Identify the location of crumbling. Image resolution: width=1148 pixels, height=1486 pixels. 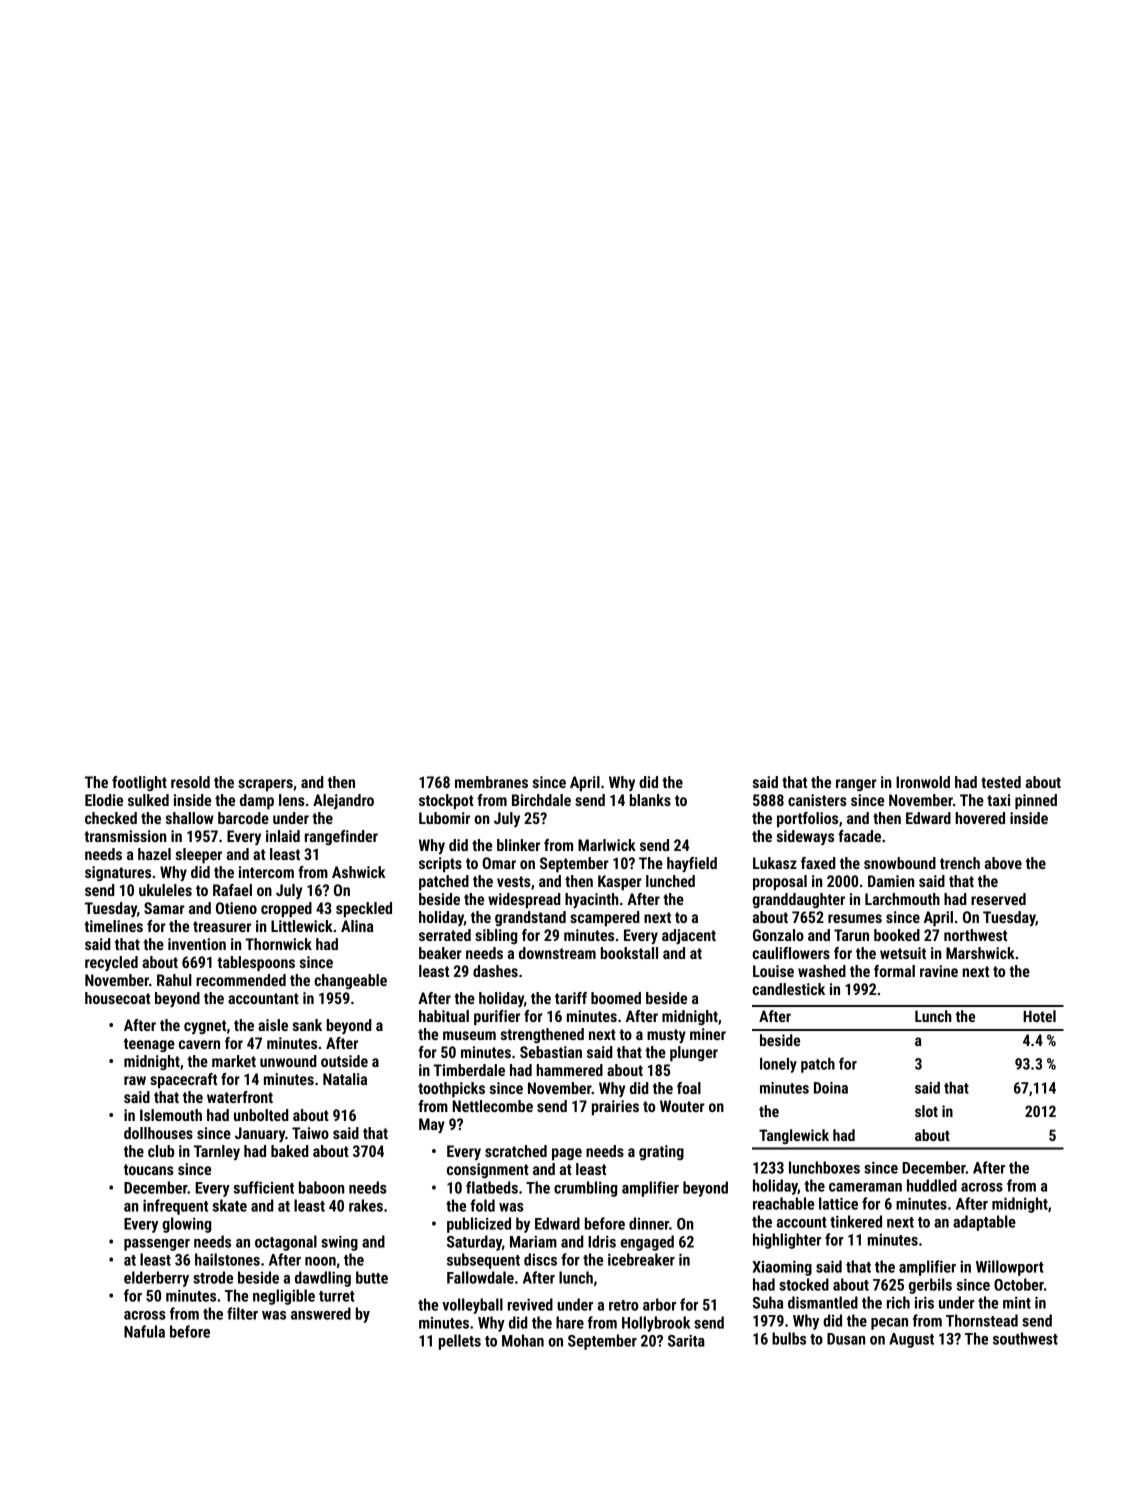
(585, 1189).
